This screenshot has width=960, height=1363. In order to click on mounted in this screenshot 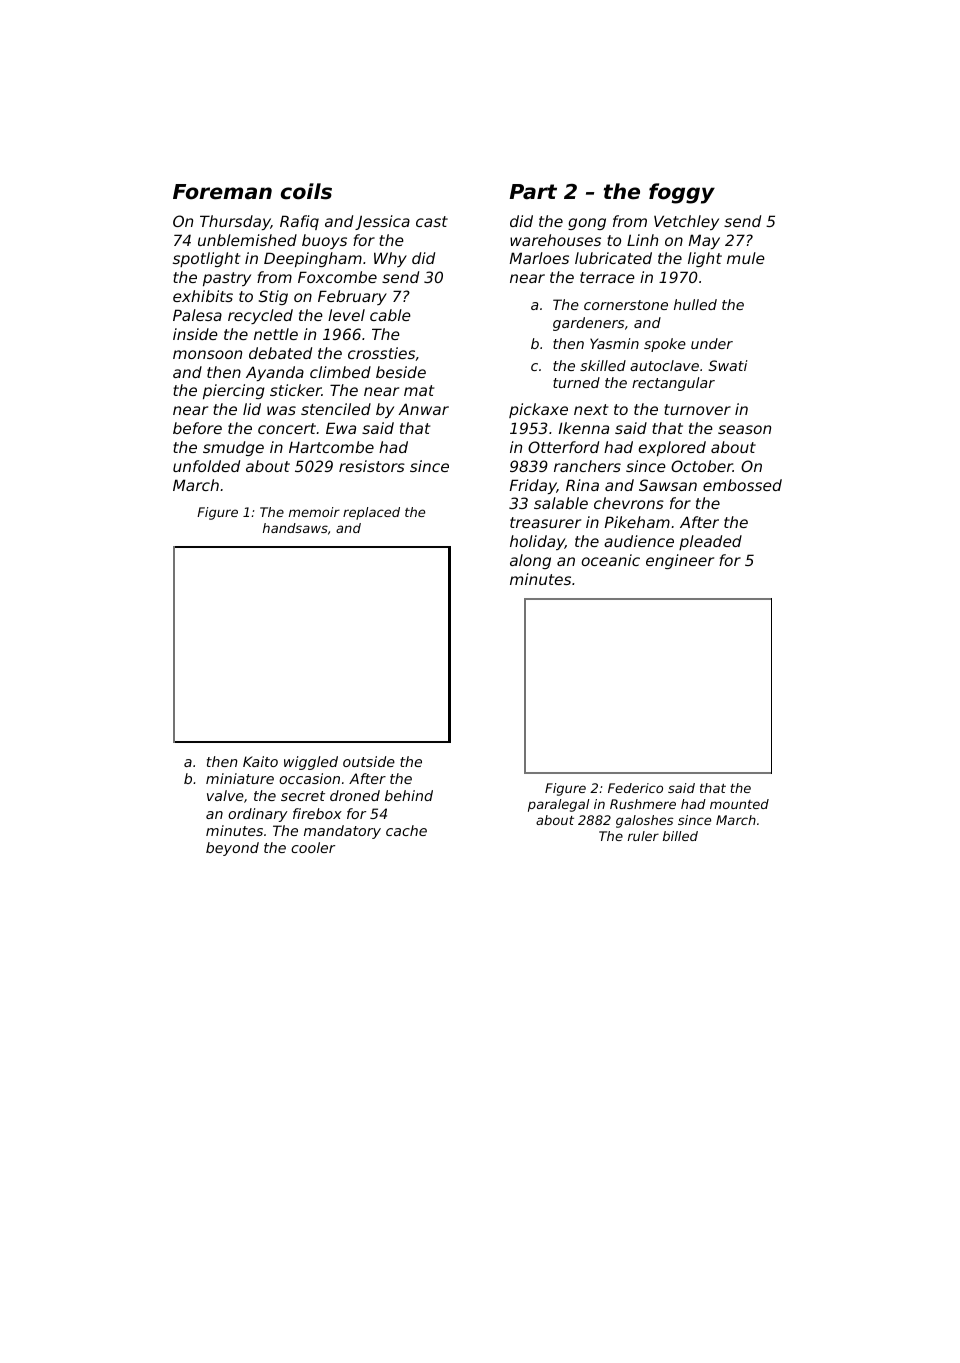, I will do `click(739, 804)`.
